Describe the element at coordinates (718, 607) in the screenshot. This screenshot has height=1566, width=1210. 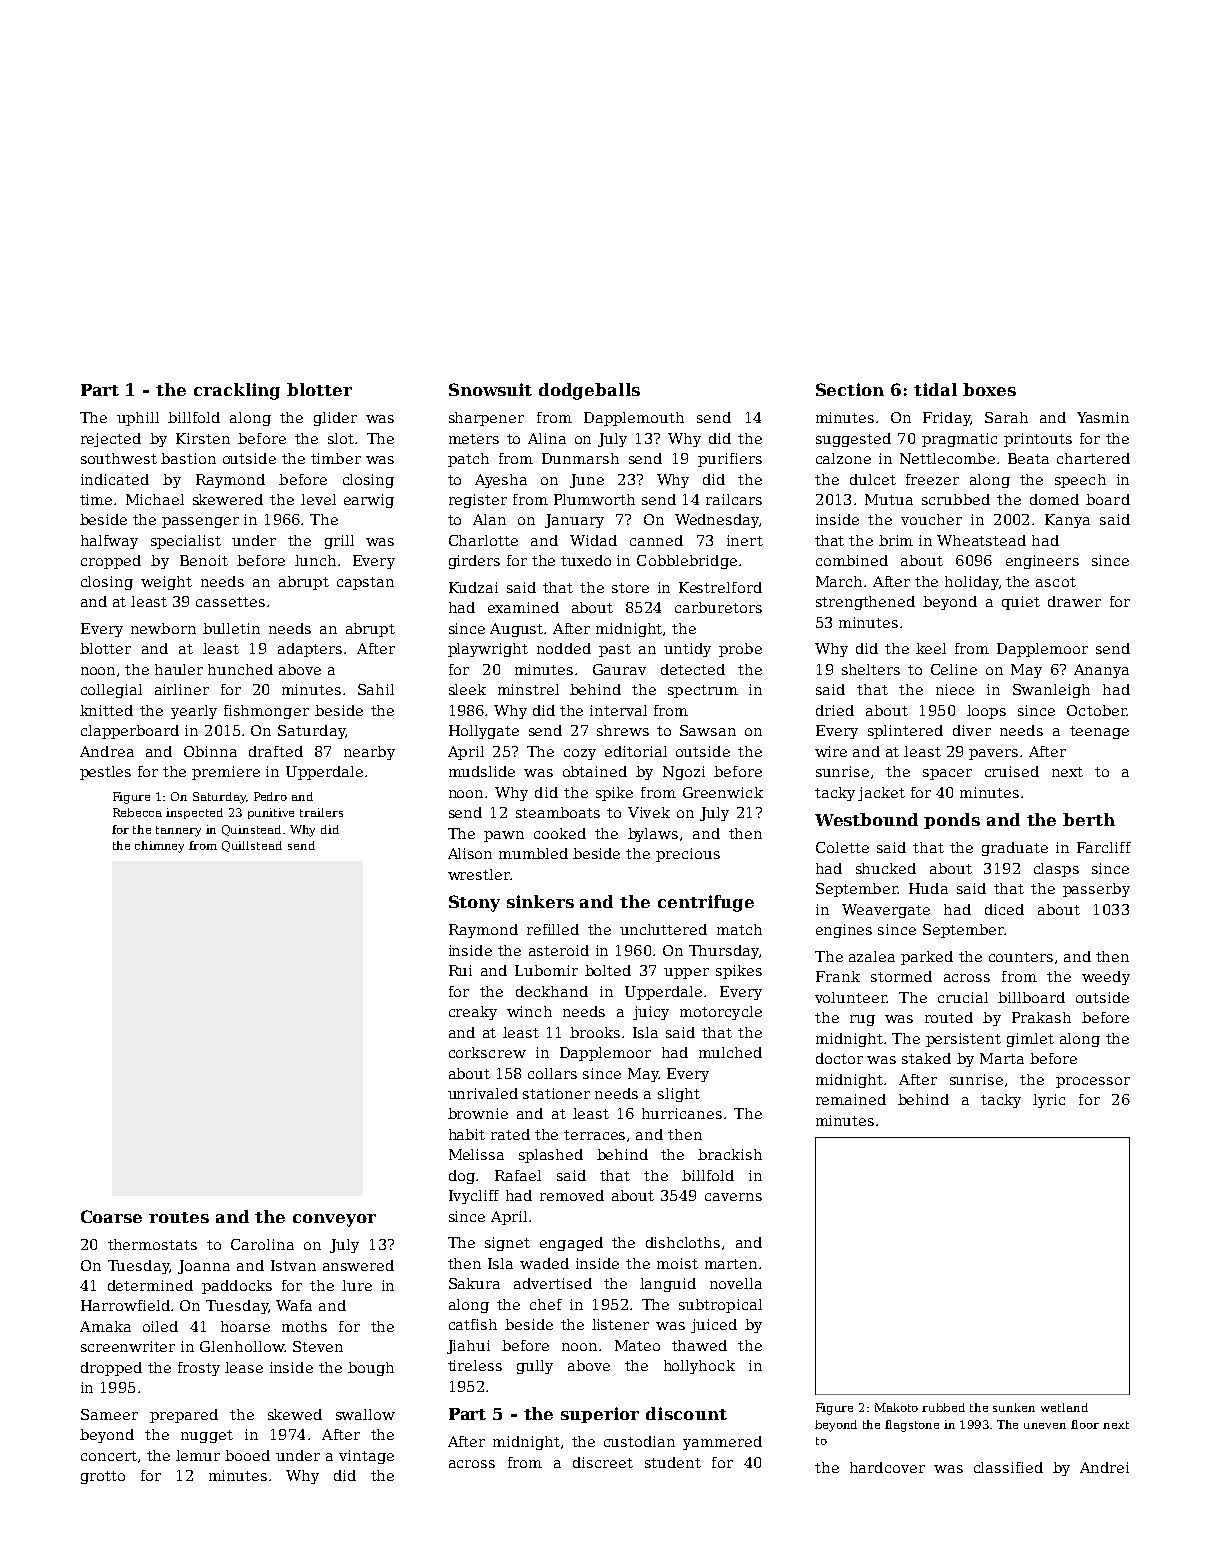
I see `carburetors` at that location.
